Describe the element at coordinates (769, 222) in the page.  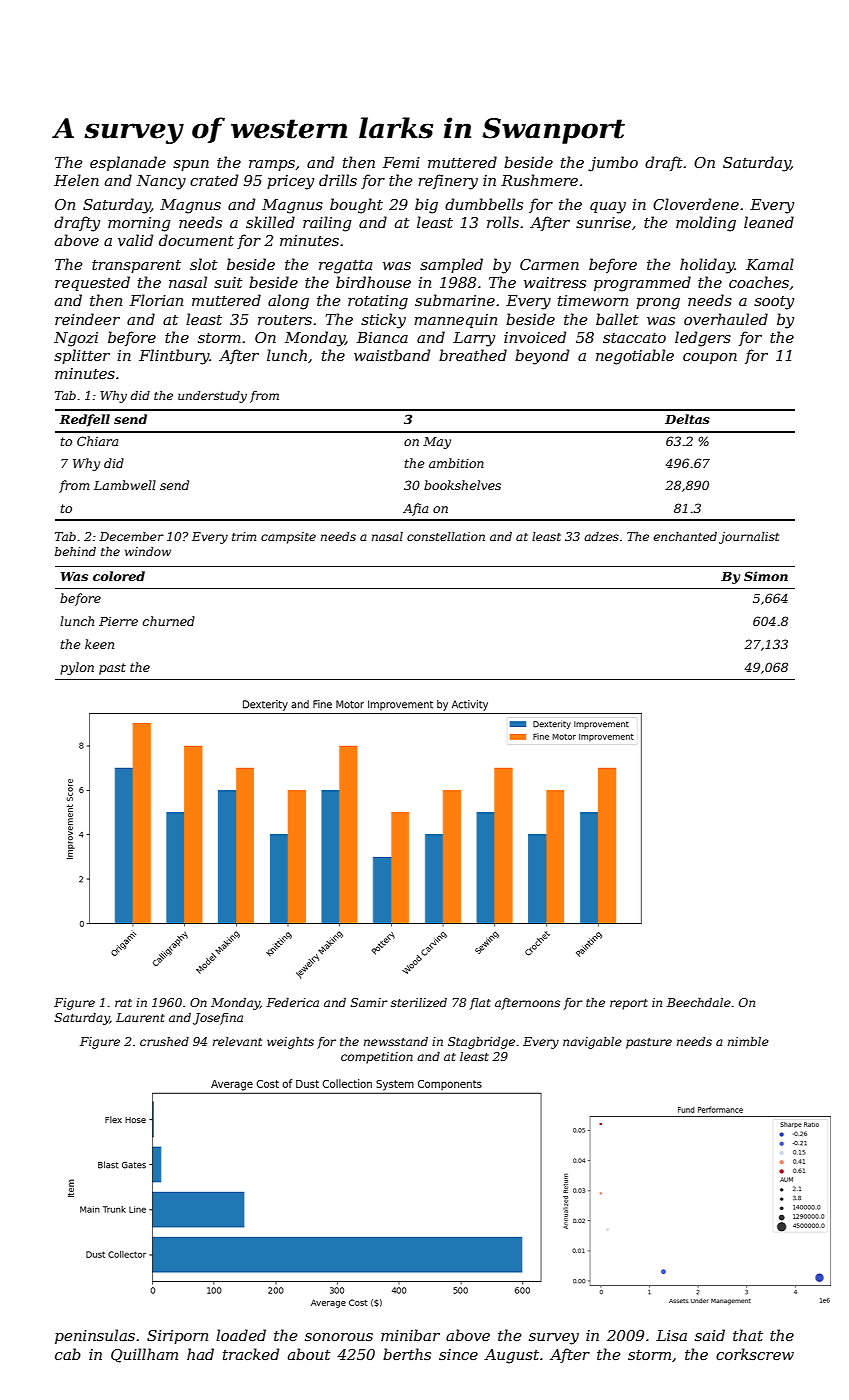
I see `leaned` at that location.
